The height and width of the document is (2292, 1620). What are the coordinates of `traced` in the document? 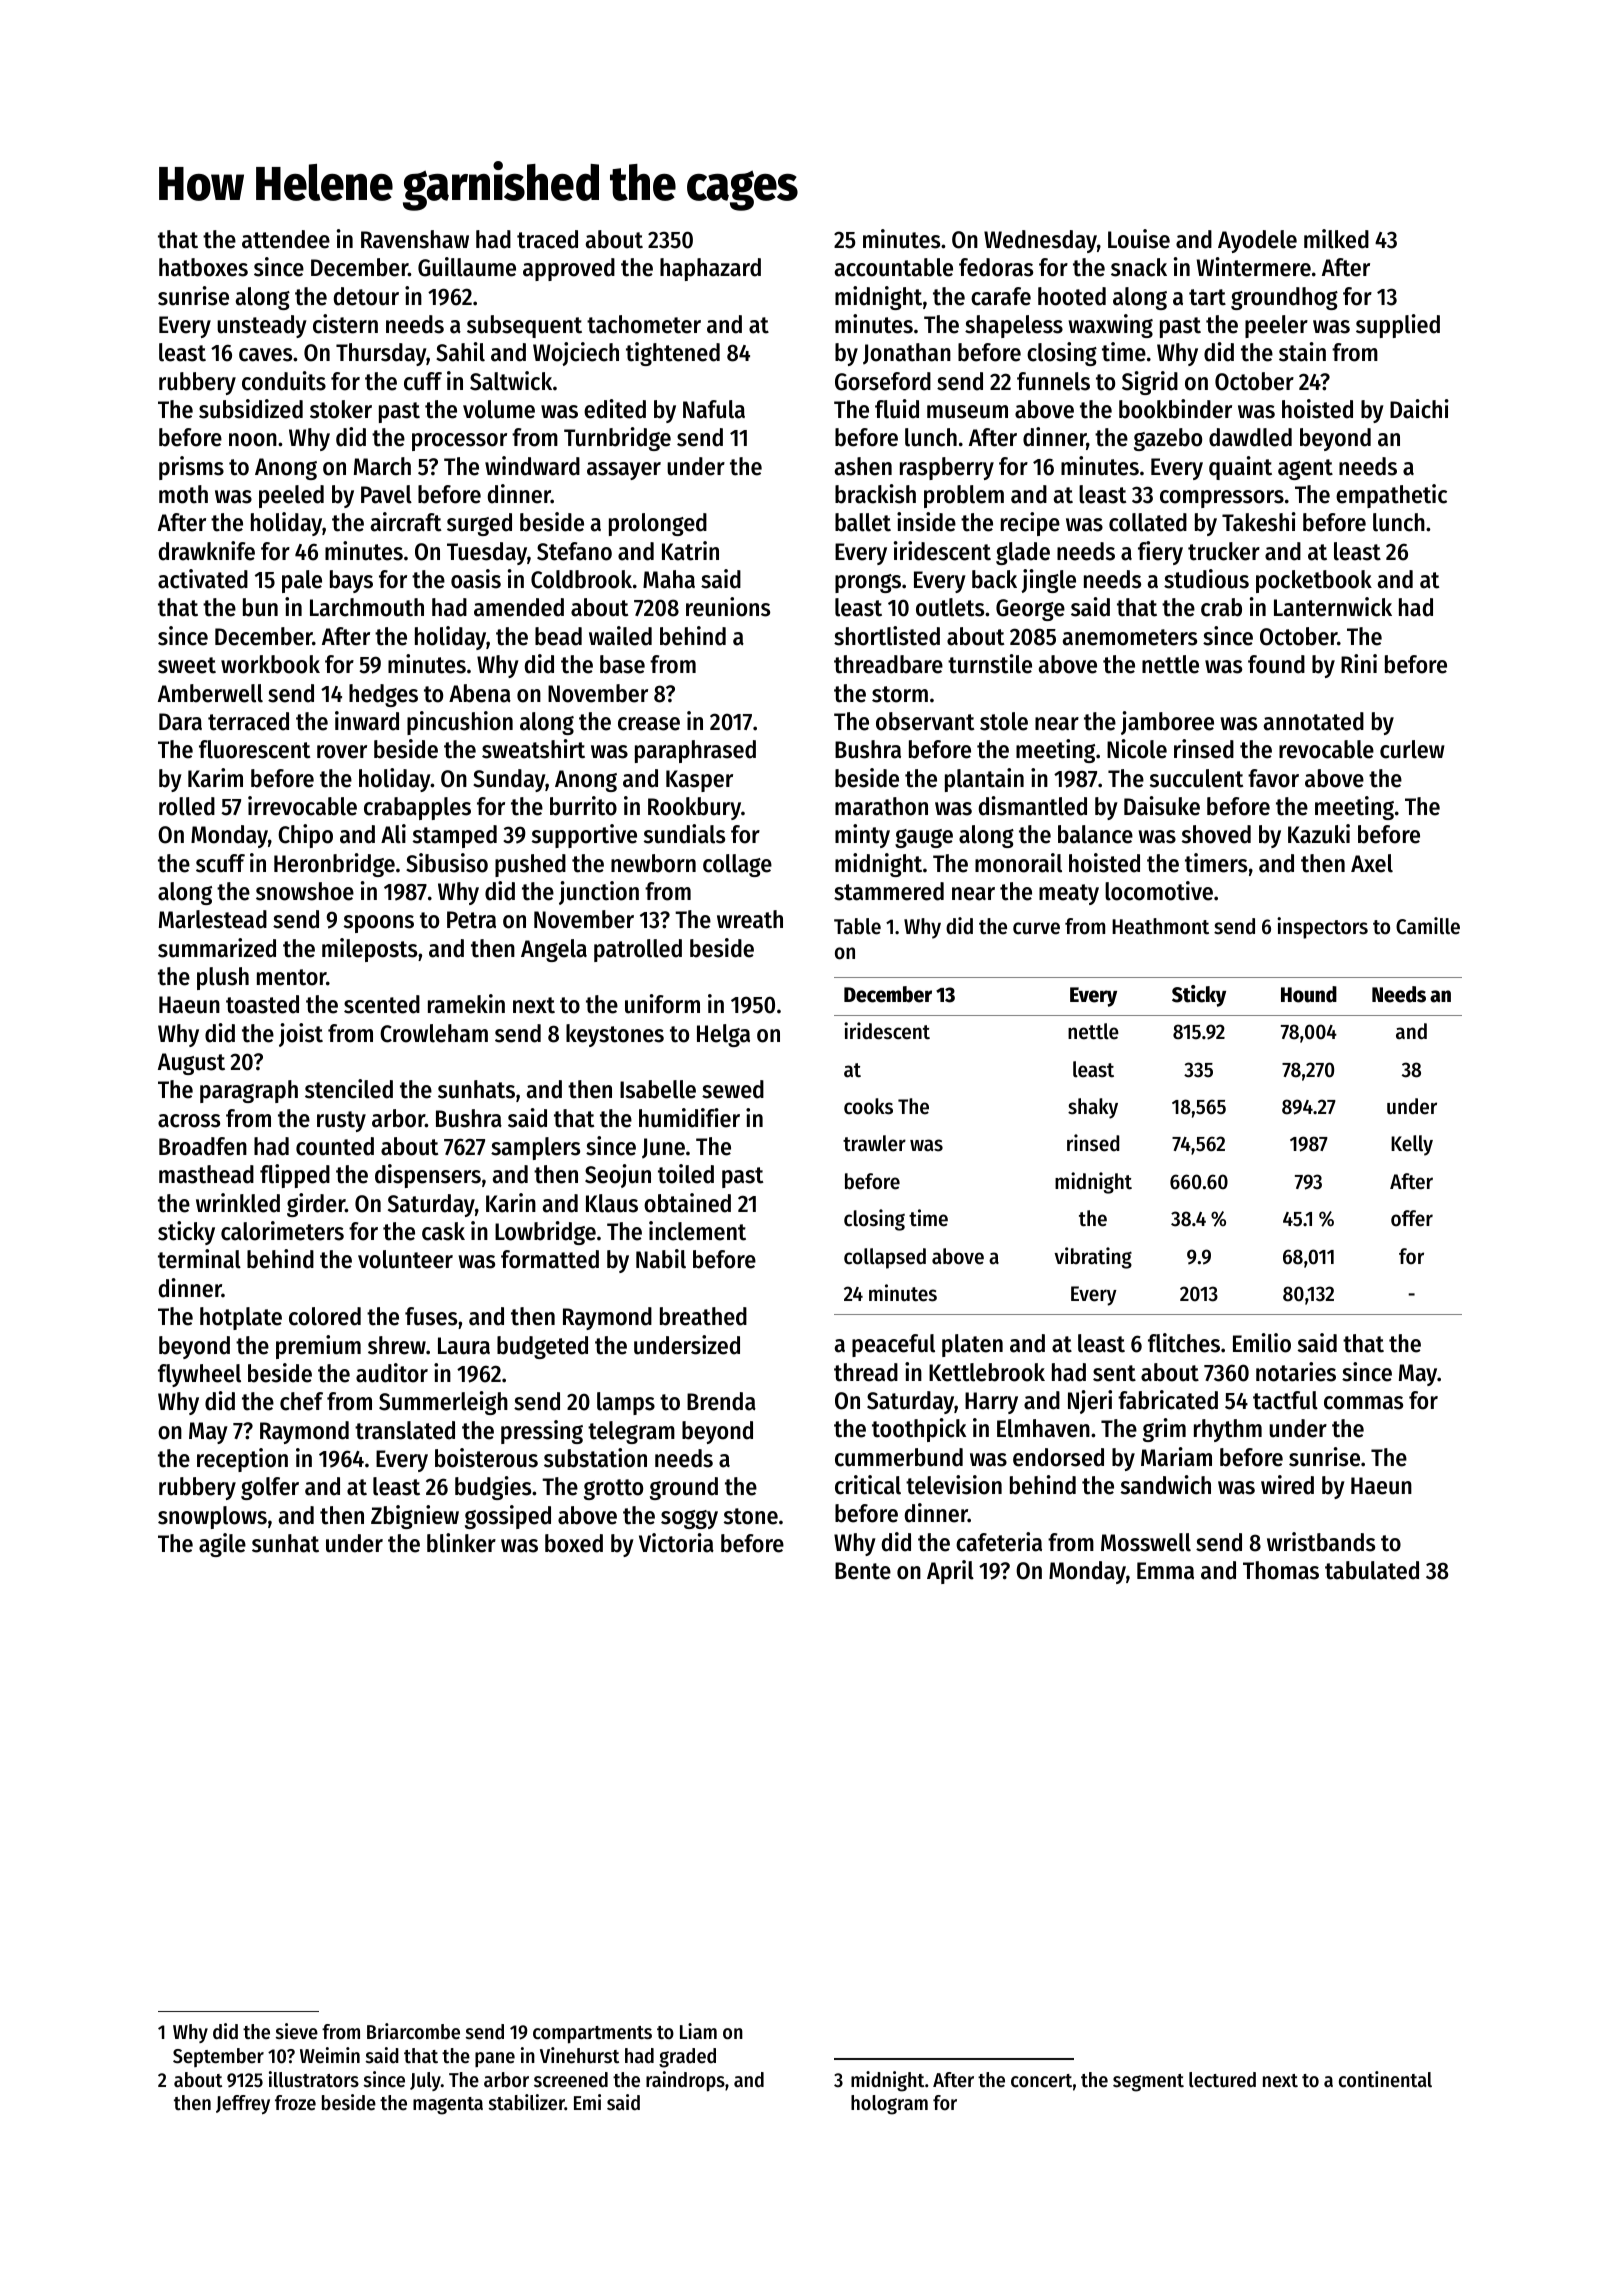 It's located at (547, 239).
